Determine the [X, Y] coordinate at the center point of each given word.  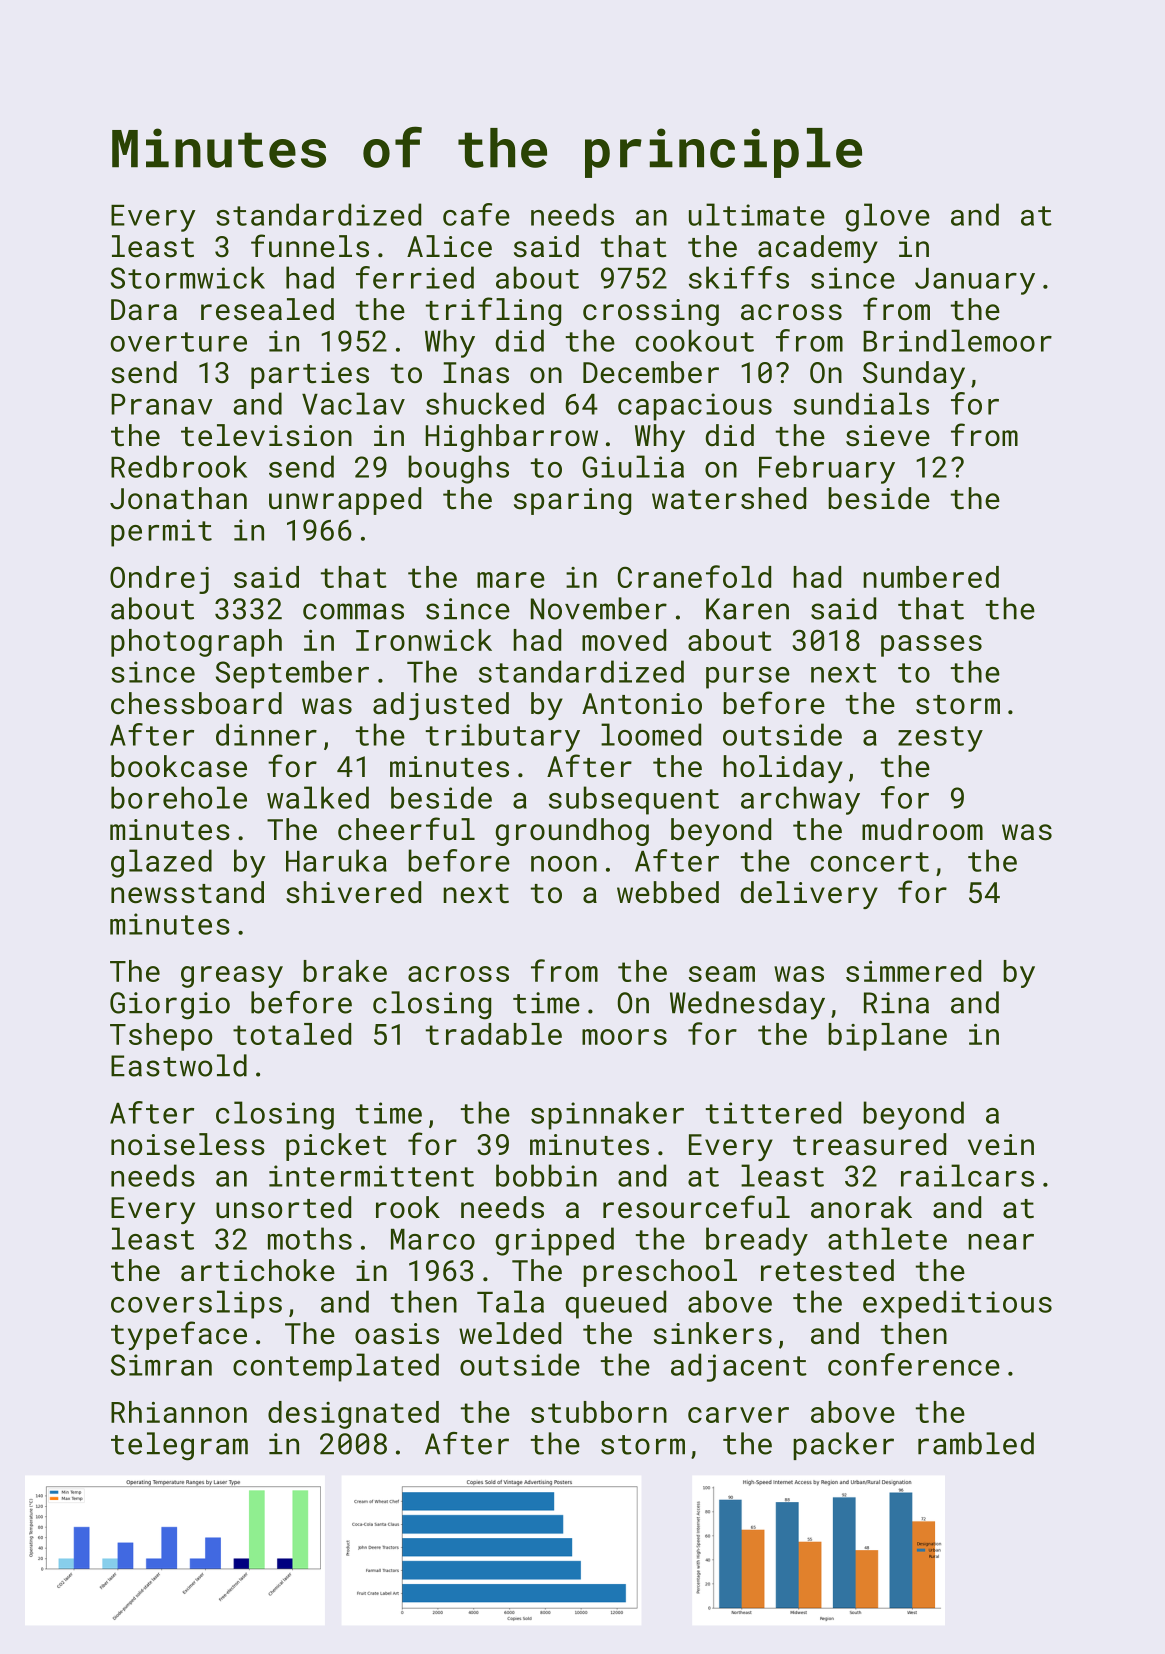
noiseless [188, 1144]
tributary [503, 737]
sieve [888, 436]
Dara [144, 309]
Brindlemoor [957, 340]
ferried [415, 277]
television [266, 435]
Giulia [633, 466]
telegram [179, 1446]
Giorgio [170, 1006]
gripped [555, 1241]
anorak [861, 1207]
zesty [940, 739]
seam [722, 974]
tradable [494, 1034]
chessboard [196, 703]
